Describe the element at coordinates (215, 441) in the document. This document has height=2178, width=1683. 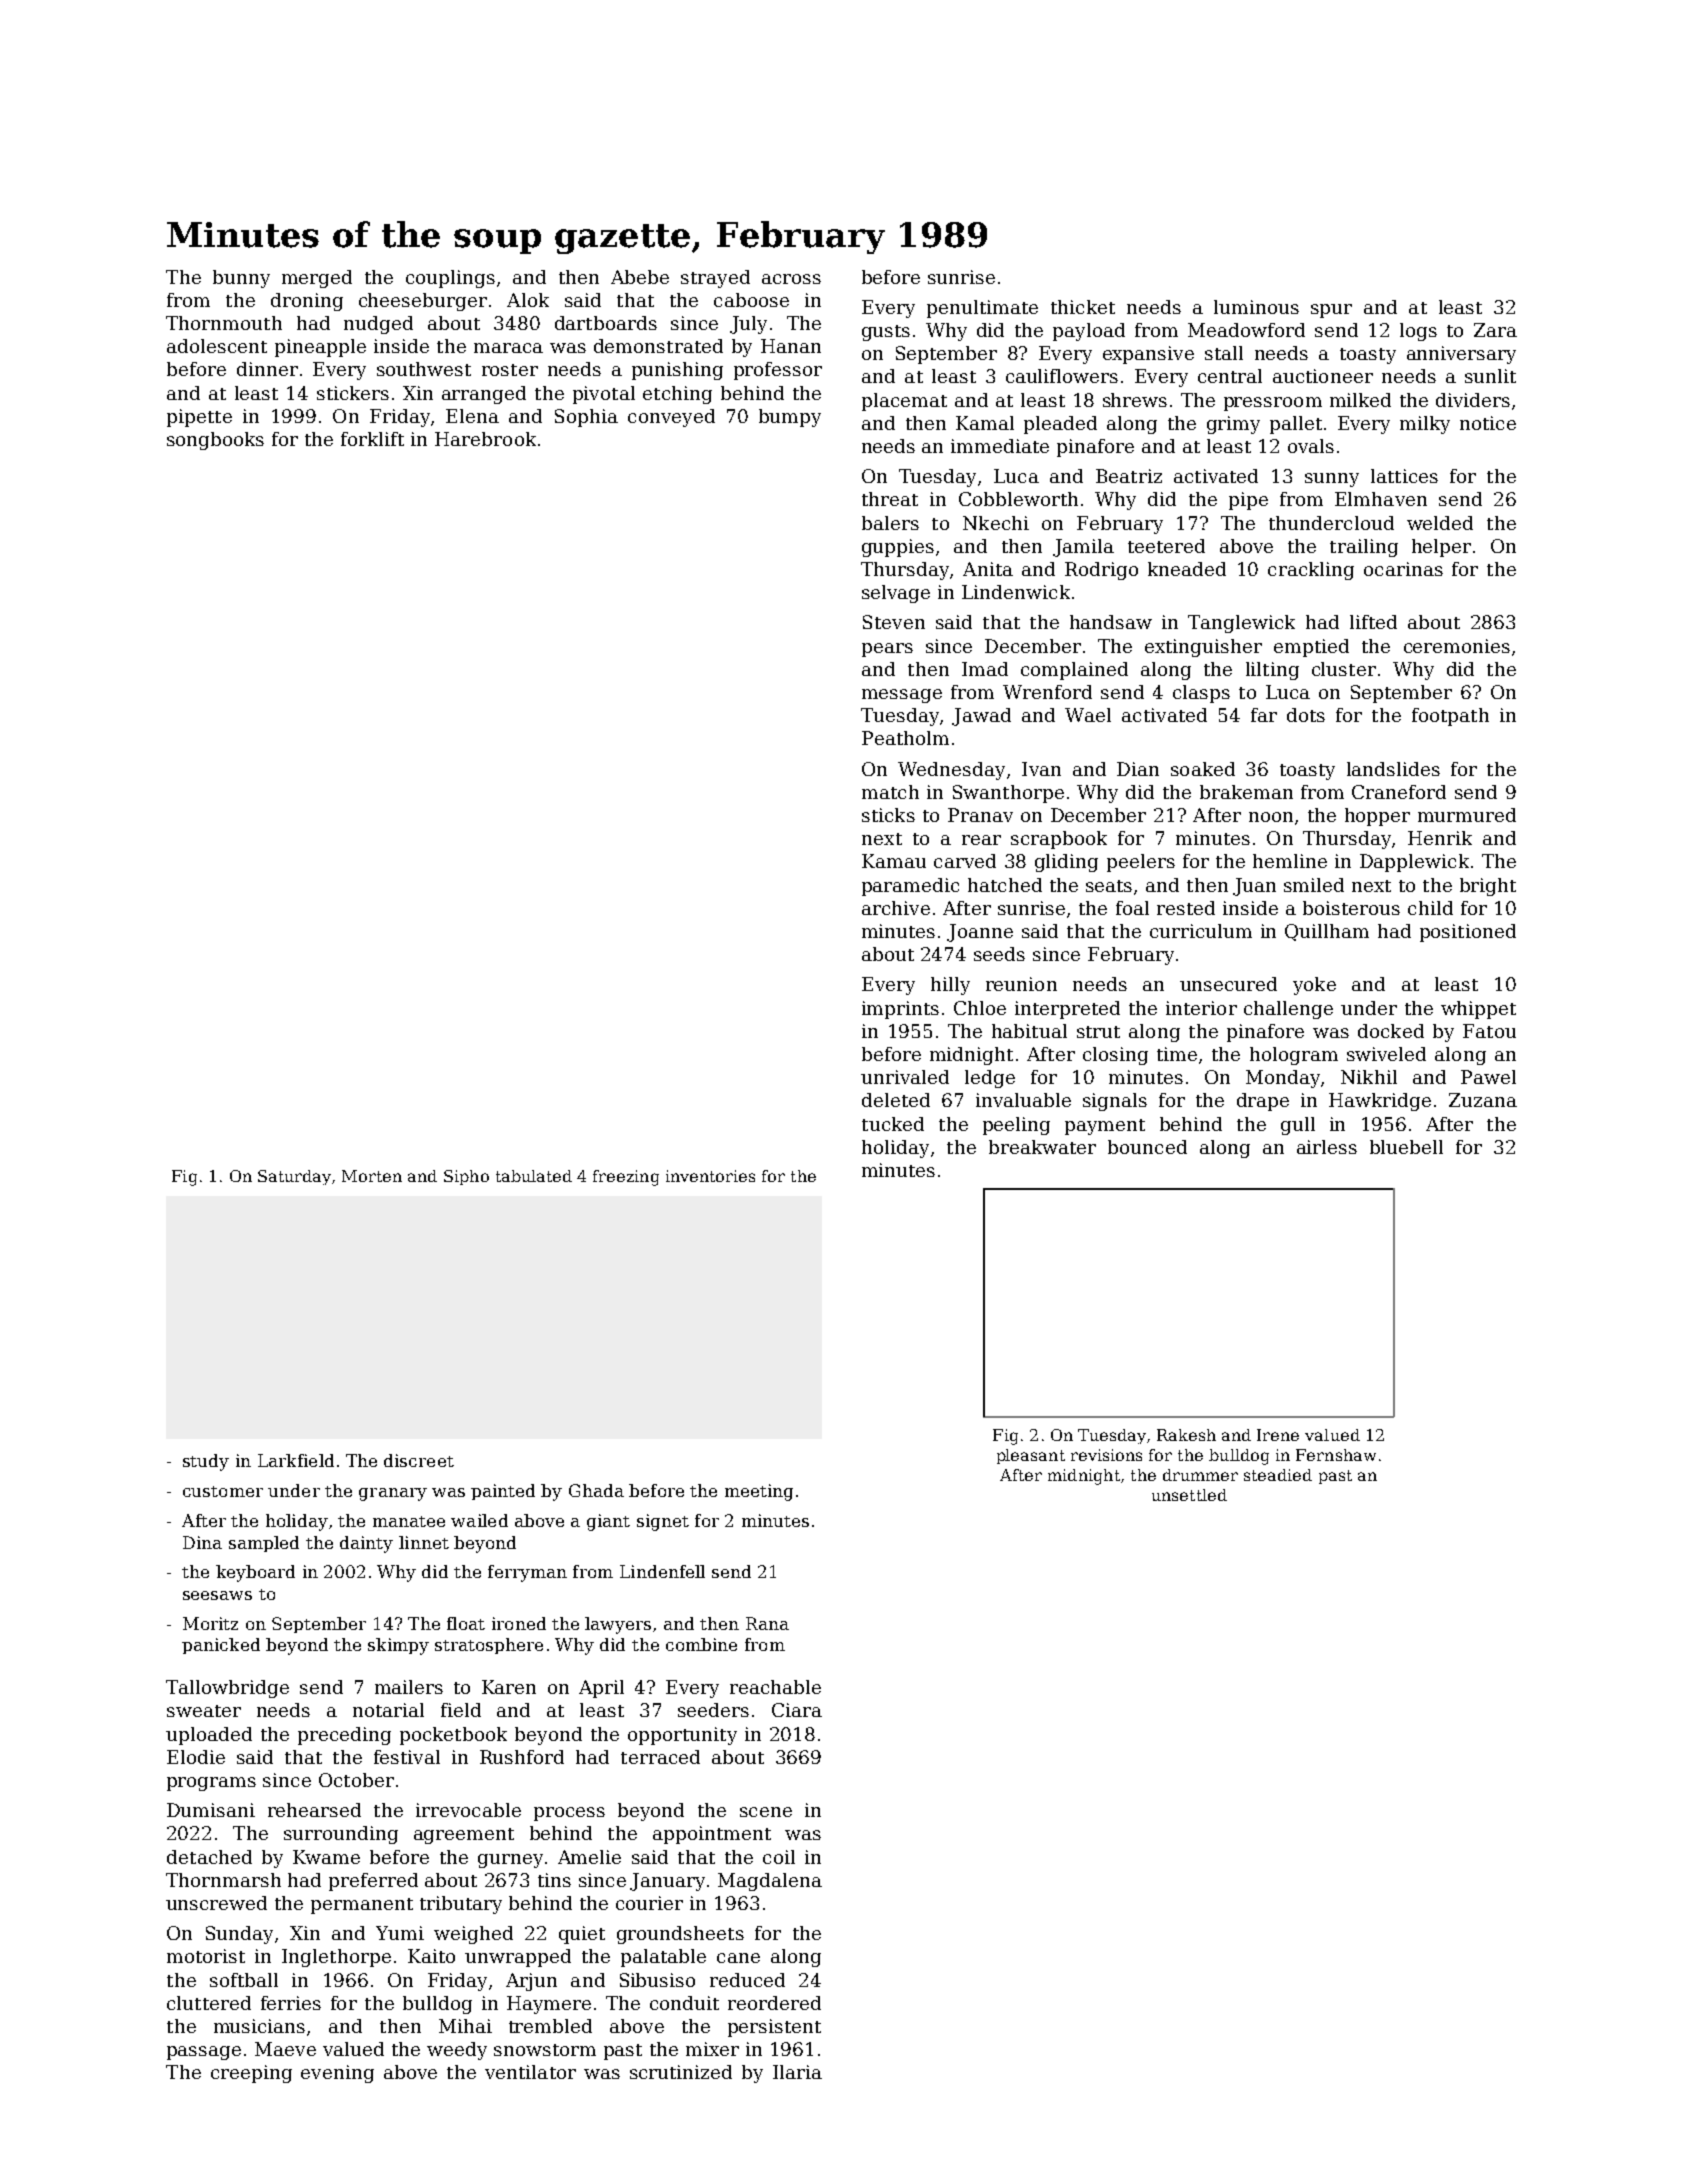
I see `songbooks` at that location.
